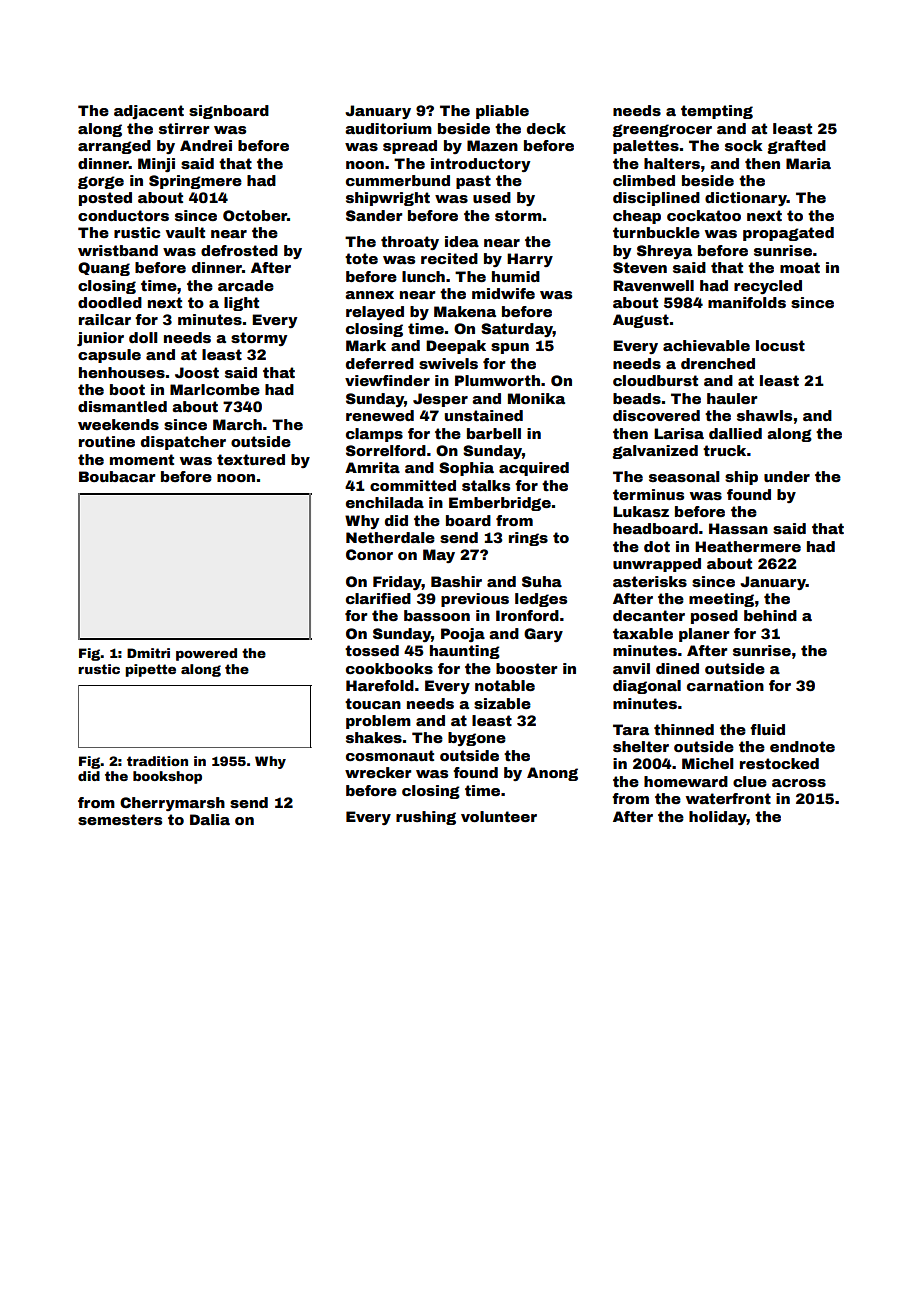 This page has width=924, height=1308. What do you see at coordinates (206, 654) in the page?
I see `powered` at bounding box center [206, 654].
